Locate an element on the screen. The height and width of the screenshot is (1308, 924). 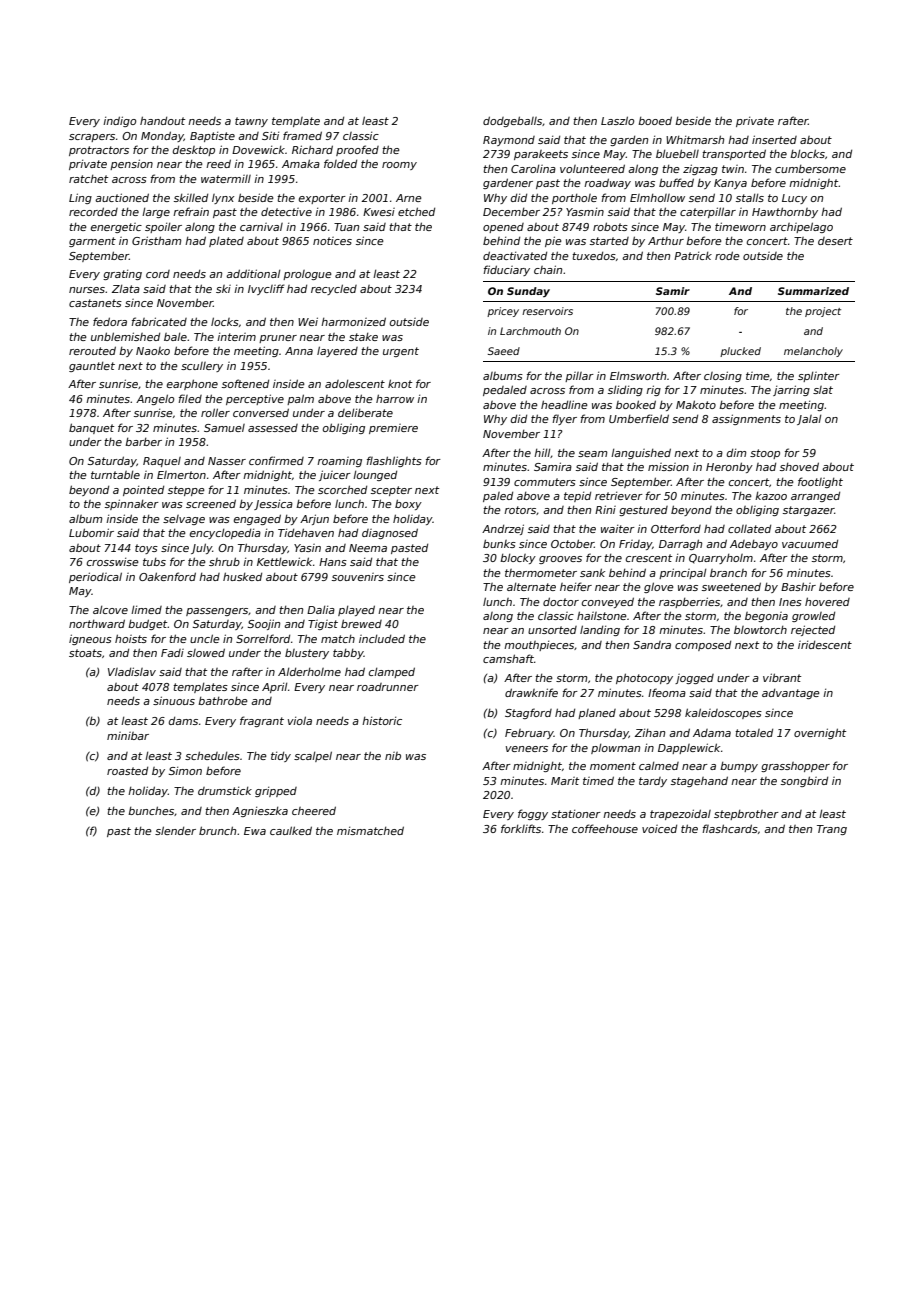
skilled is located at coordinates (191, 198).
